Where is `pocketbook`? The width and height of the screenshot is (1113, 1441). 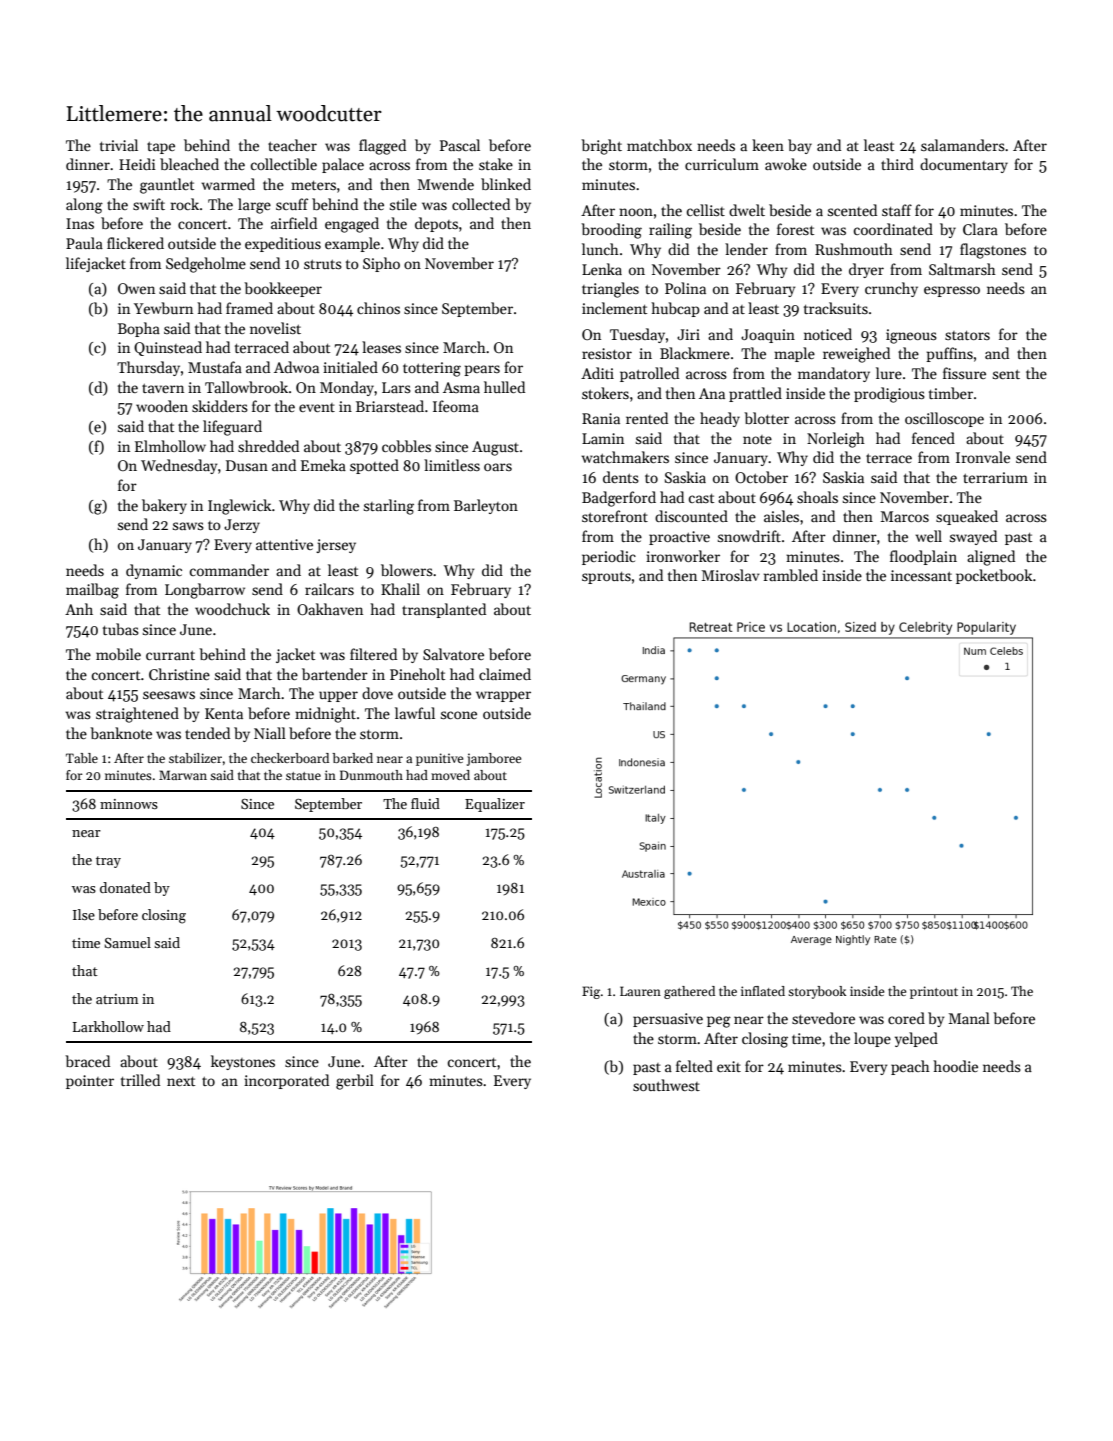
pocketbook is located at coordinates (994, 576).
